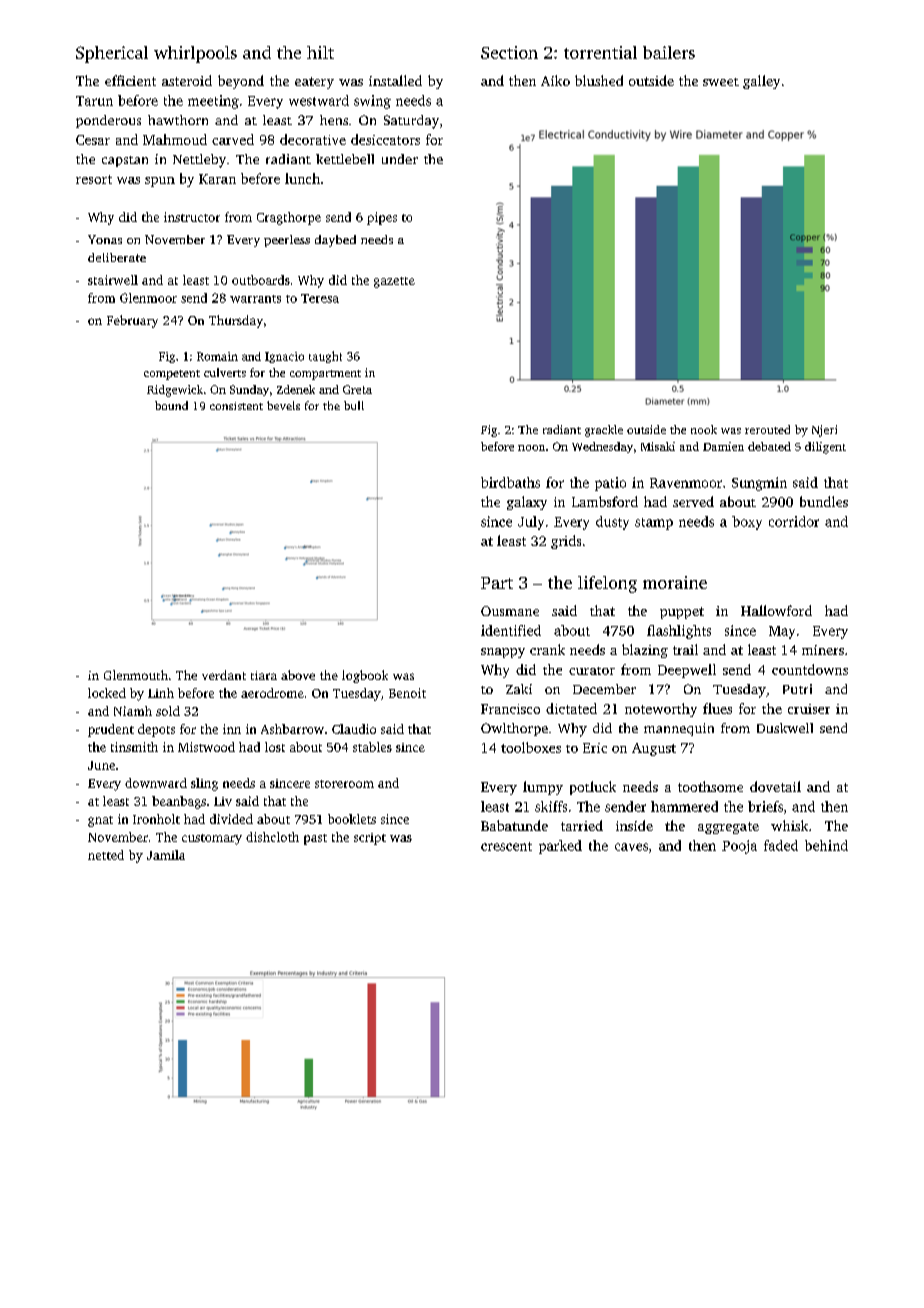 The width and height of the screenshot is (924, 1308). What do you see at coordinates (166, 855) in the screenshot?
I see `Jamila` at bounding box center [166, 855].
